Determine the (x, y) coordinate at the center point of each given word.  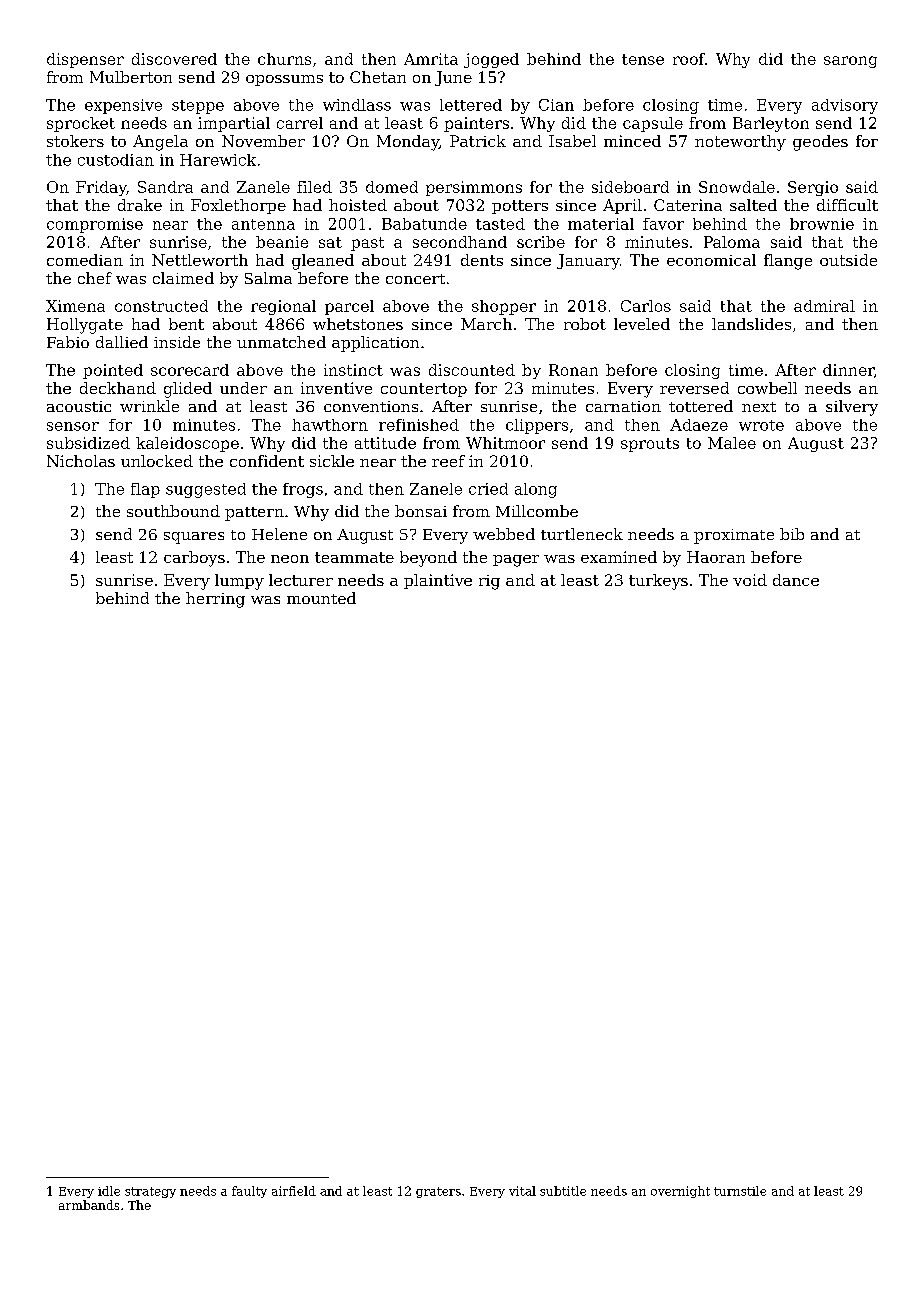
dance (796, 580)
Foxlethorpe (238, 206)
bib (792, 534)
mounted (321, 598)
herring (215, 600)
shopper (504, 307)
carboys (194, 559)
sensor (73, 426)
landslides (751, 324)
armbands (89, 1205)
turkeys (658, 582)
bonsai (421, 511)
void (750, 580)
